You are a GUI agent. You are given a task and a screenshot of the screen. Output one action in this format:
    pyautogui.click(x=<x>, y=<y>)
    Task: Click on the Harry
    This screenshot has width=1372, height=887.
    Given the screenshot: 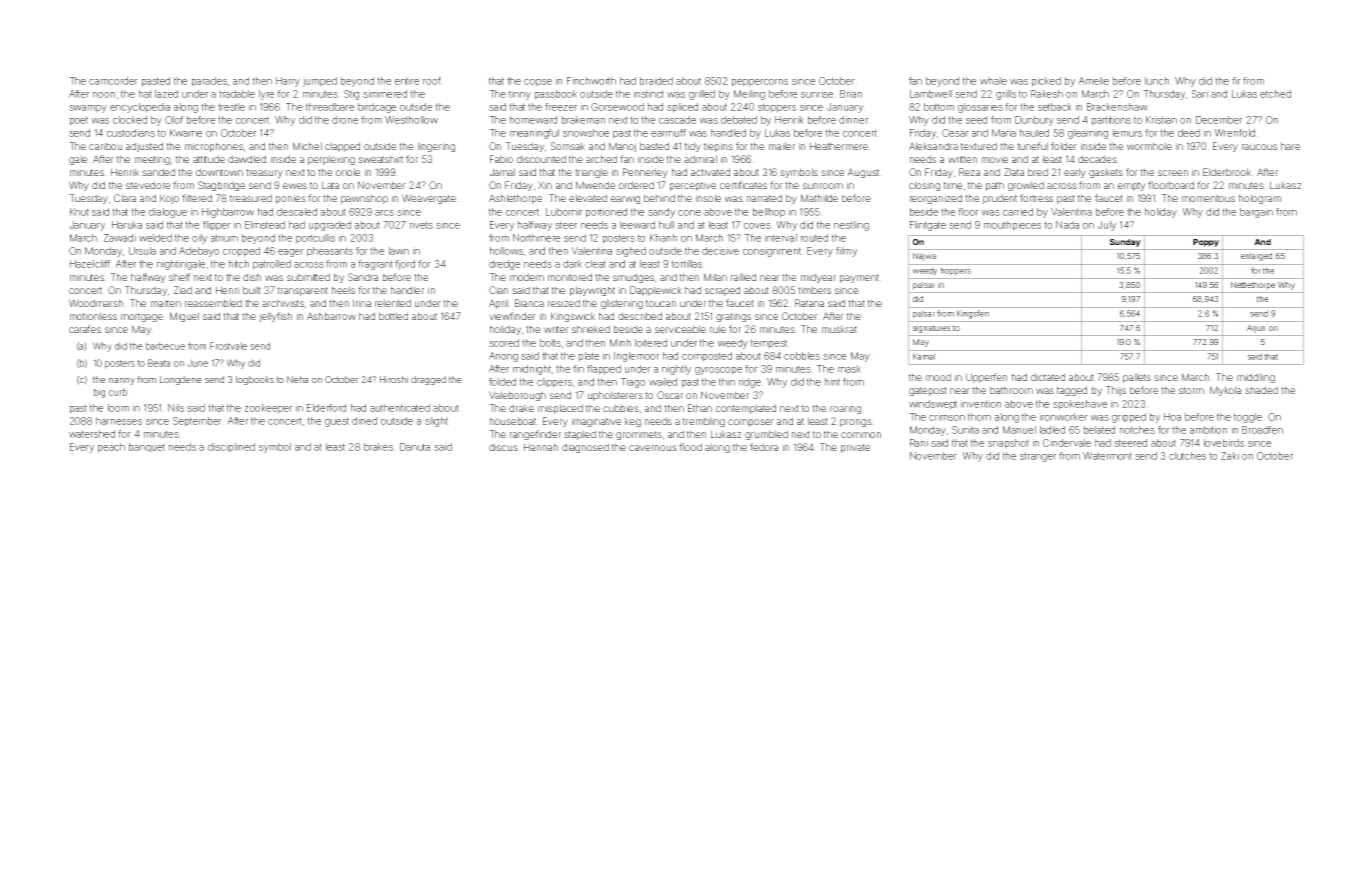 What is the action you would take?
    pyautogui.click(x=288, y=82)
